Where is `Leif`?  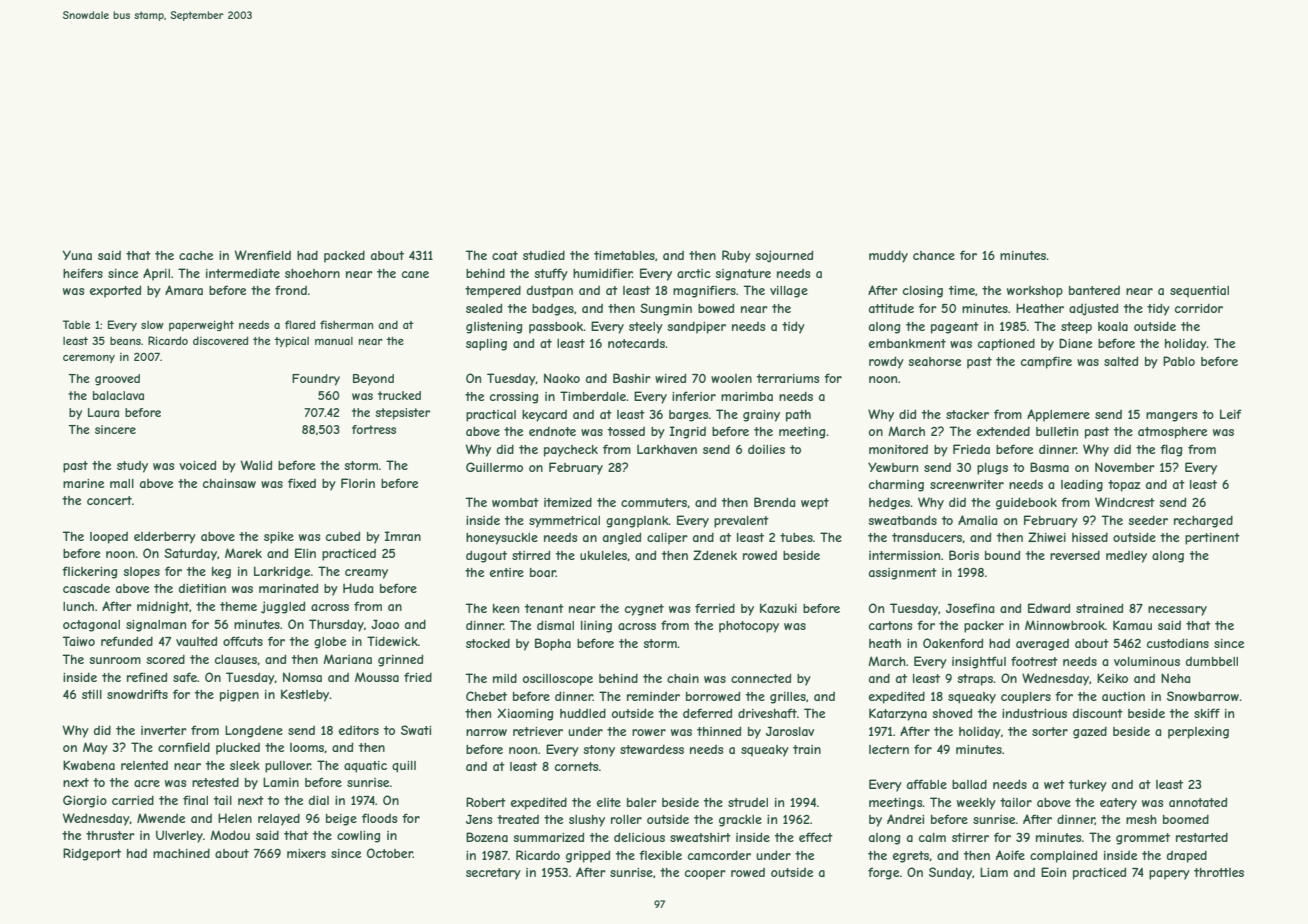
Leif is located at coordinates (1230, 414).
